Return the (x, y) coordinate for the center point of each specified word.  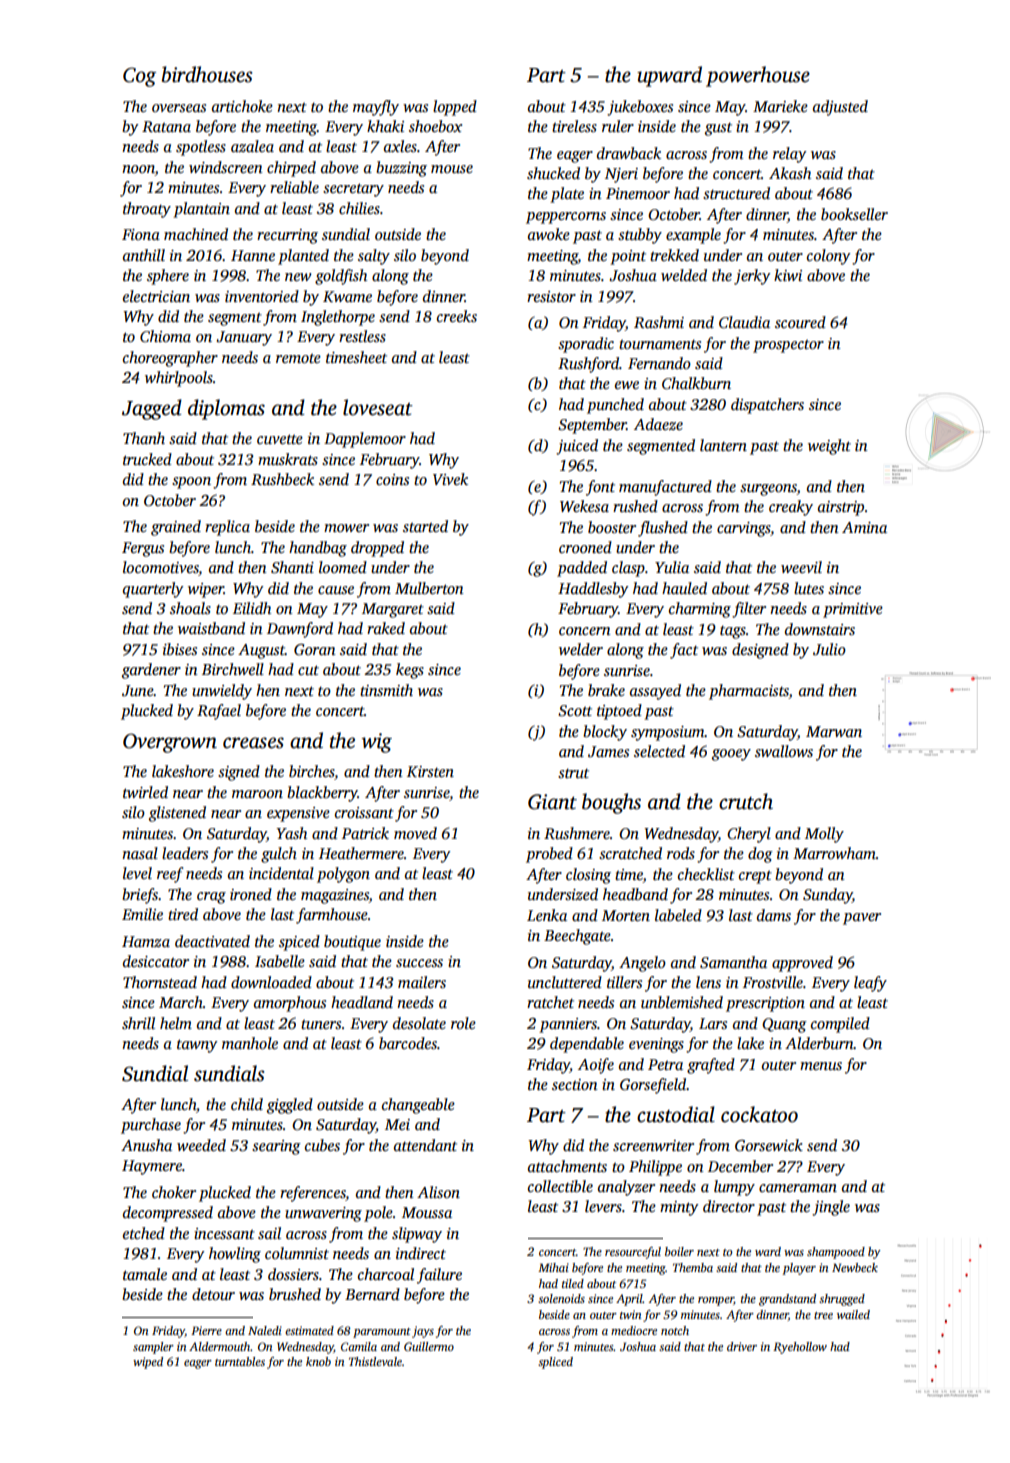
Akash (790, 173)
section (575, 1084)
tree (823, 1315)
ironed (251, 894)
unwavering (323, 1214)
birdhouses (207, 74)
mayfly (376, 108)
